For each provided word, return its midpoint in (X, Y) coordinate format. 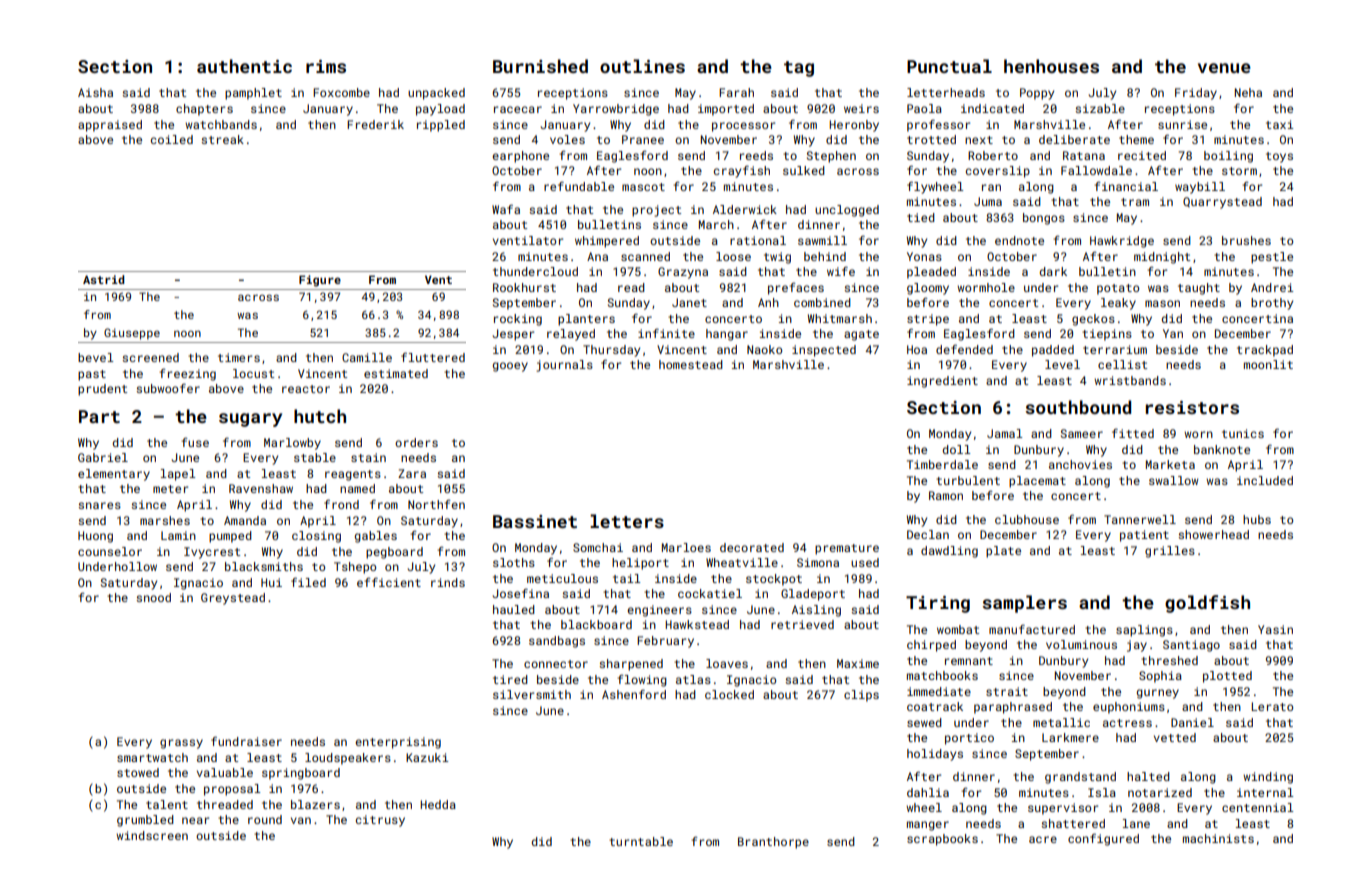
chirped (931, 646)
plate (1003, 552)
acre (1043, 839)
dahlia (928, 792)
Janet (689, 302)
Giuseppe (132, 334)
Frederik (375, 124)
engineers (659, 611)
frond (341, 504)
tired (510, 679)
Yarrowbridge (616, 110)
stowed (138, 772)
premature (847, 549)
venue (1224, 68)
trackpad (1265, 351)
